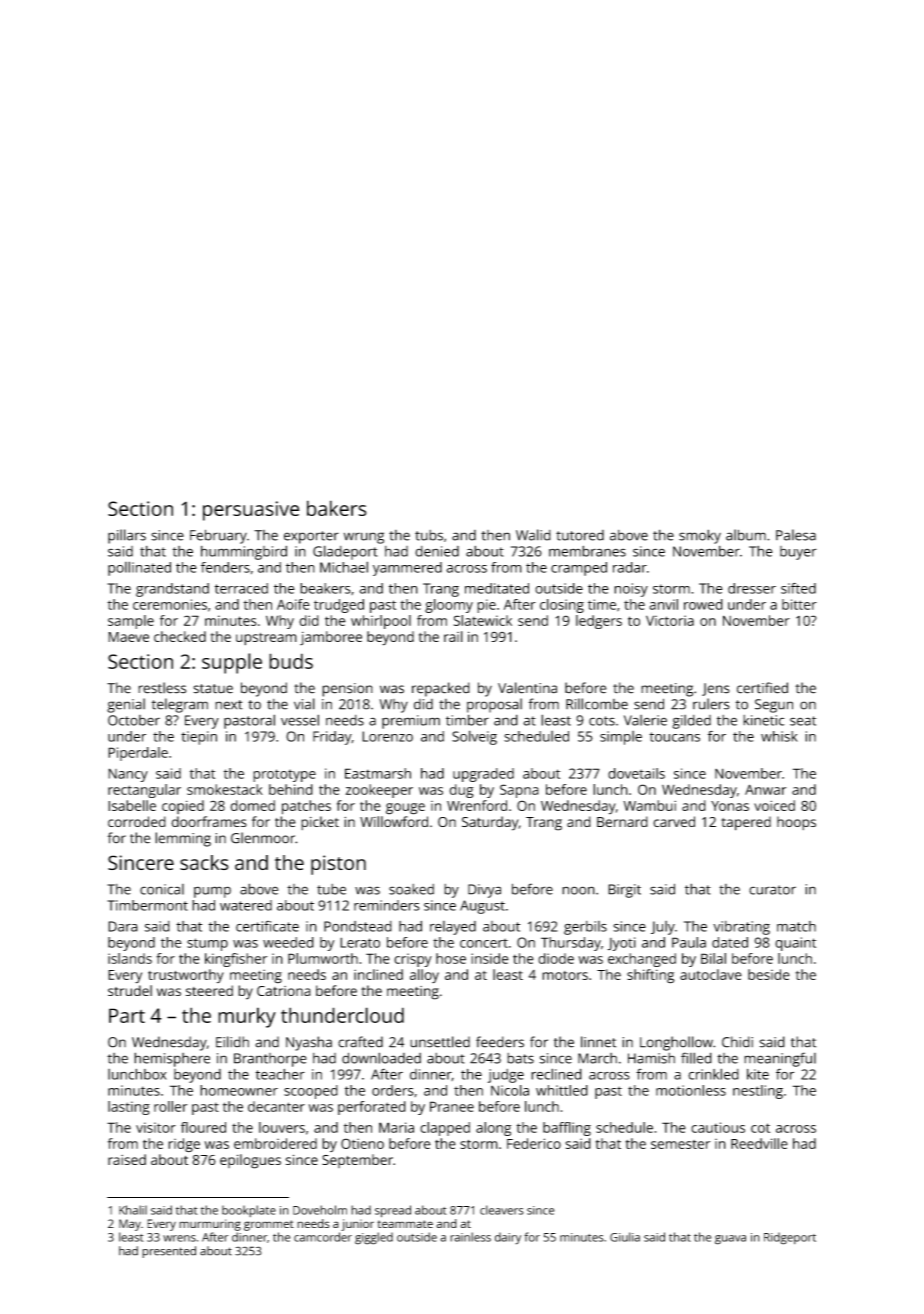  Describe the element at coordinates (300, 720) in the page. I see `vessel` at that location.
